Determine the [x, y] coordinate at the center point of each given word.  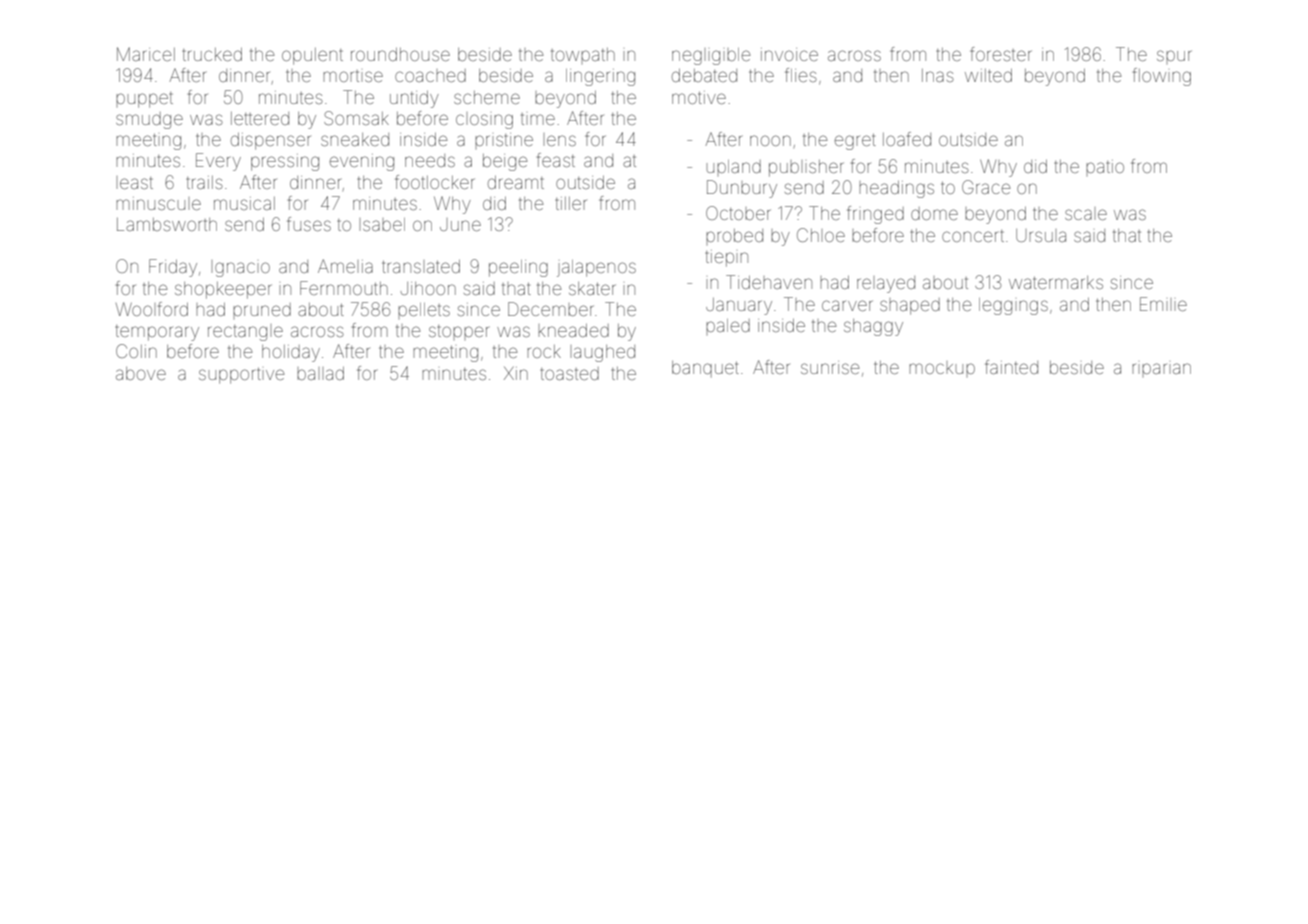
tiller [571, 203]
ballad [320, 373]
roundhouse [400, 54]
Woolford [152, 309]
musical [244, 203]
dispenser [271, 141]
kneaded [573, 330]
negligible [711, 56]
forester [1000, 54]
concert [973, 236]
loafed [907, 139]
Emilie [1163, 304]
